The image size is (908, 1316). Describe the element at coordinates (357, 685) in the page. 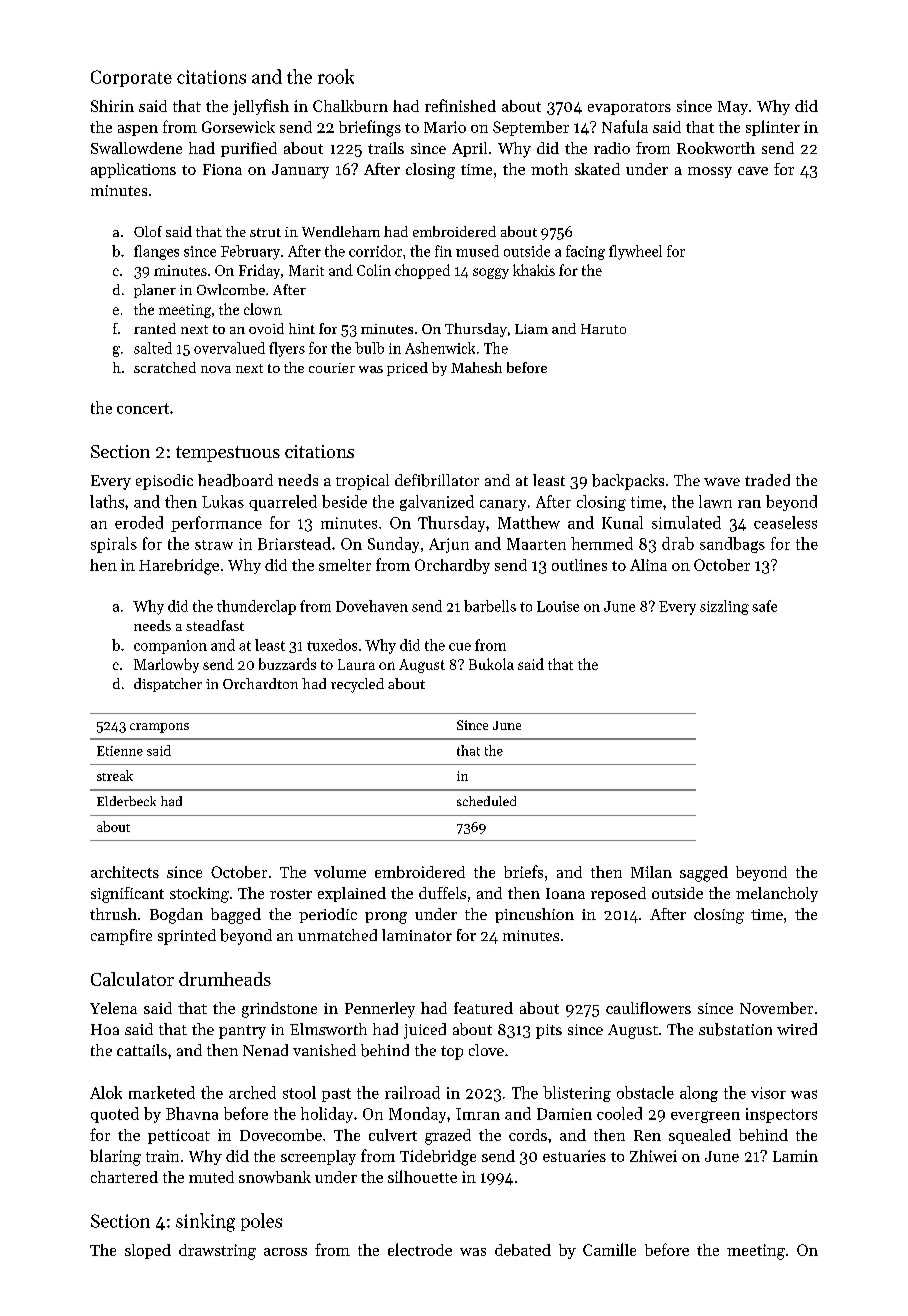

I see `recycled` at that location.
